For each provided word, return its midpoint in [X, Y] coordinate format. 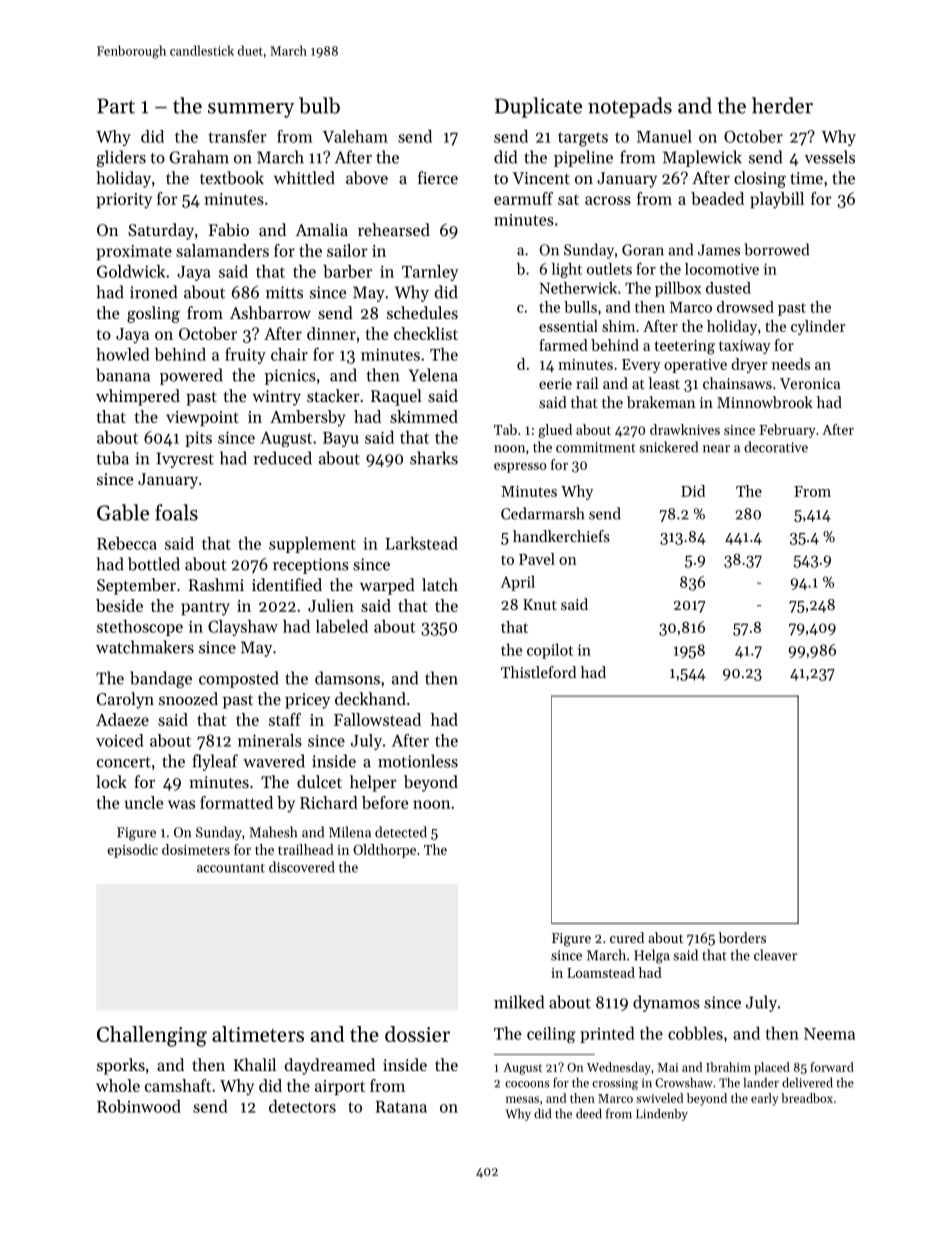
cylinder [818, 327]
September [136, 586]
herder [782, 105]
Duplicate [538, 107]
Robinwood [139, 1106]
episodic [133, 851]
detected [401, 832]
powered [191, 376]
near [716, 449]
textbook [232, 177]
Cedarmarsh [543, 513]
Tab [505, 429]
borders [742, 937]
